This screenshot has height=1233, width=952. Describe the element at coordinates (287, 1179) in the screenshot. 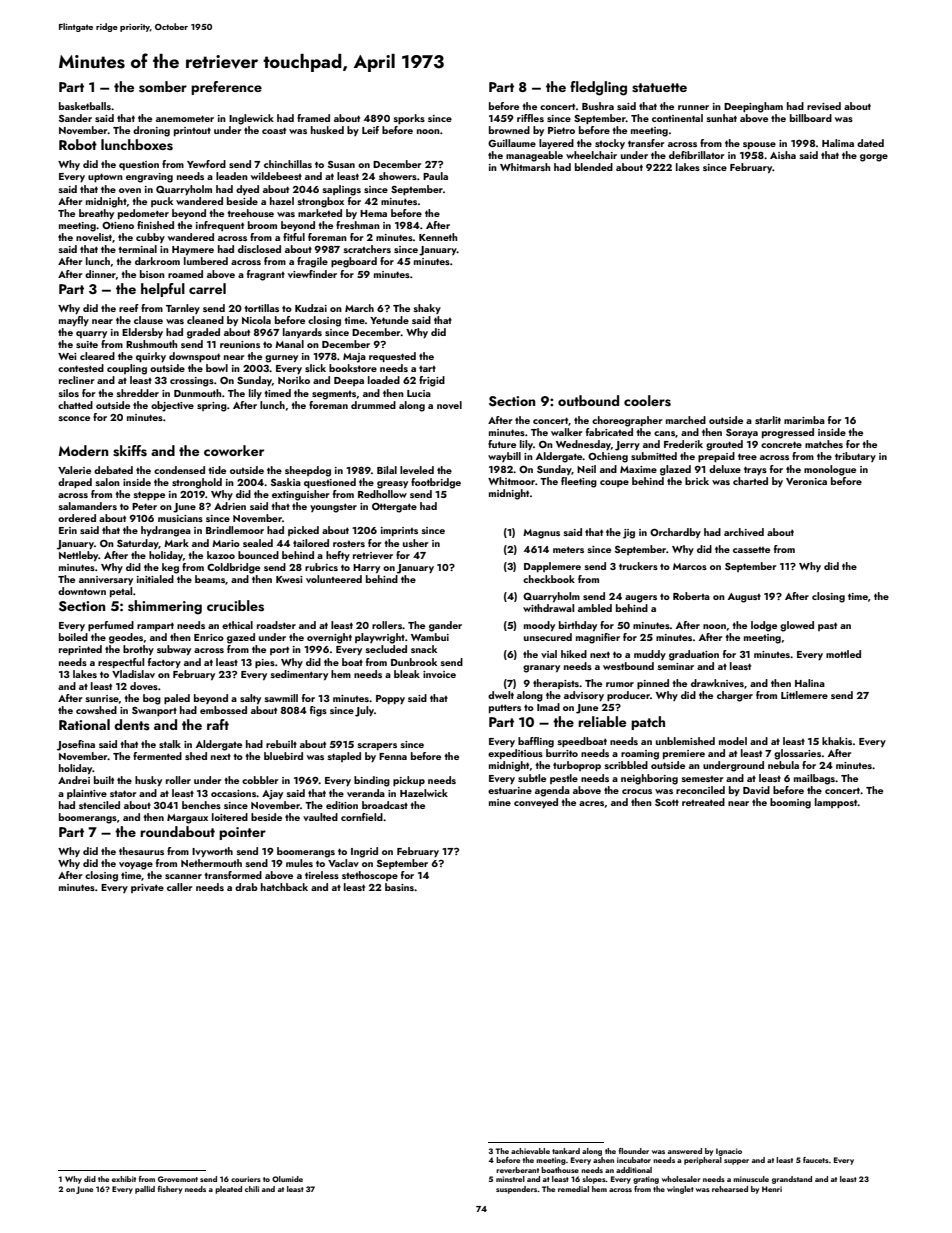

I see `Olumide` at that location.
